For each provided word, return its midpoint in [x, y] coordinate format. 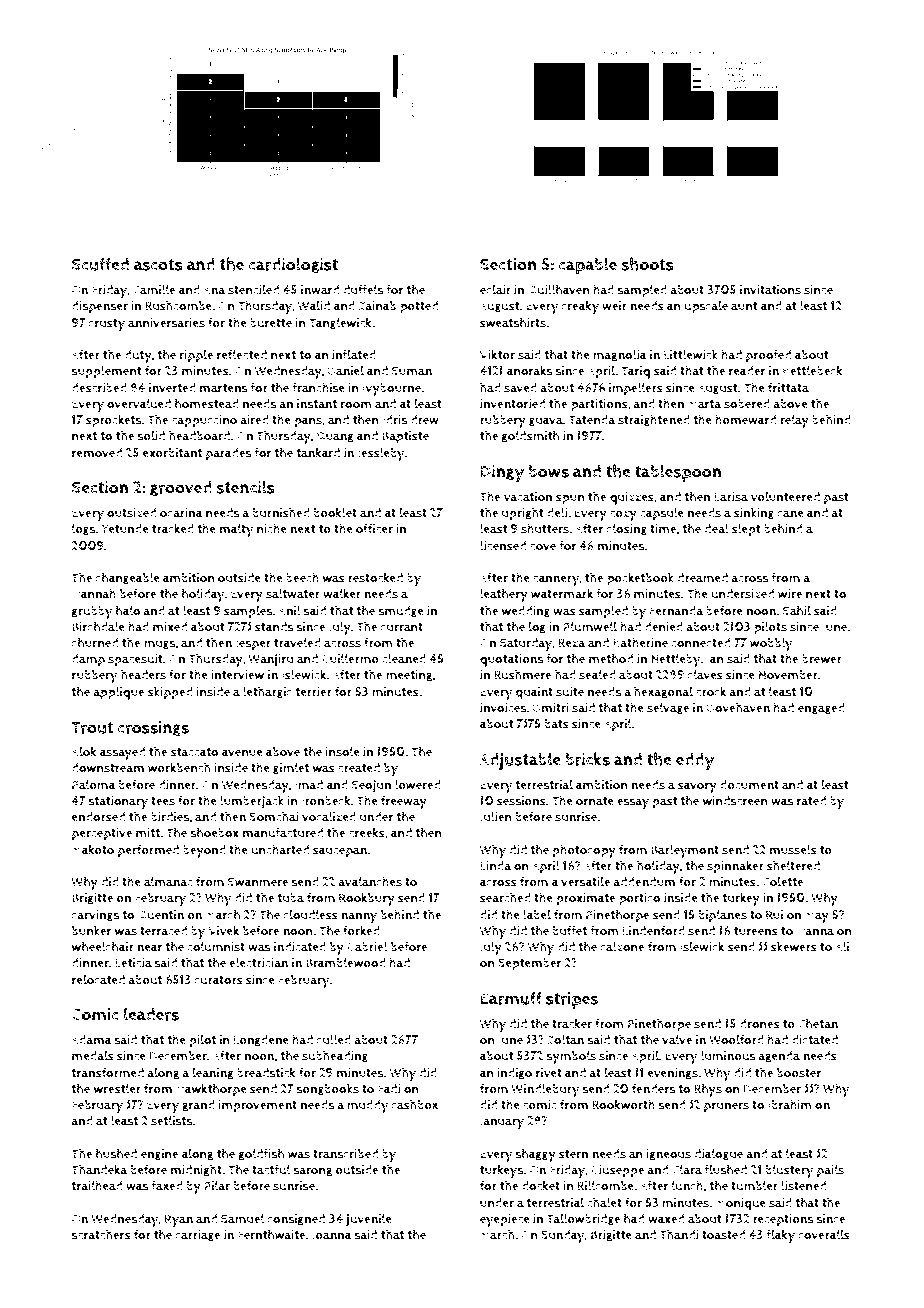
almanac [168, 881]
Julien [496, 817]
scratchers [101, 1234]
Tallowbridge [583, 1219]
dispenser [100, 307]
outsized [131, 513]
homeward [745, 419]
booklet [335, 512]
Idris [395, 420]
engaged [821, 709]
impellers [636, 389]
